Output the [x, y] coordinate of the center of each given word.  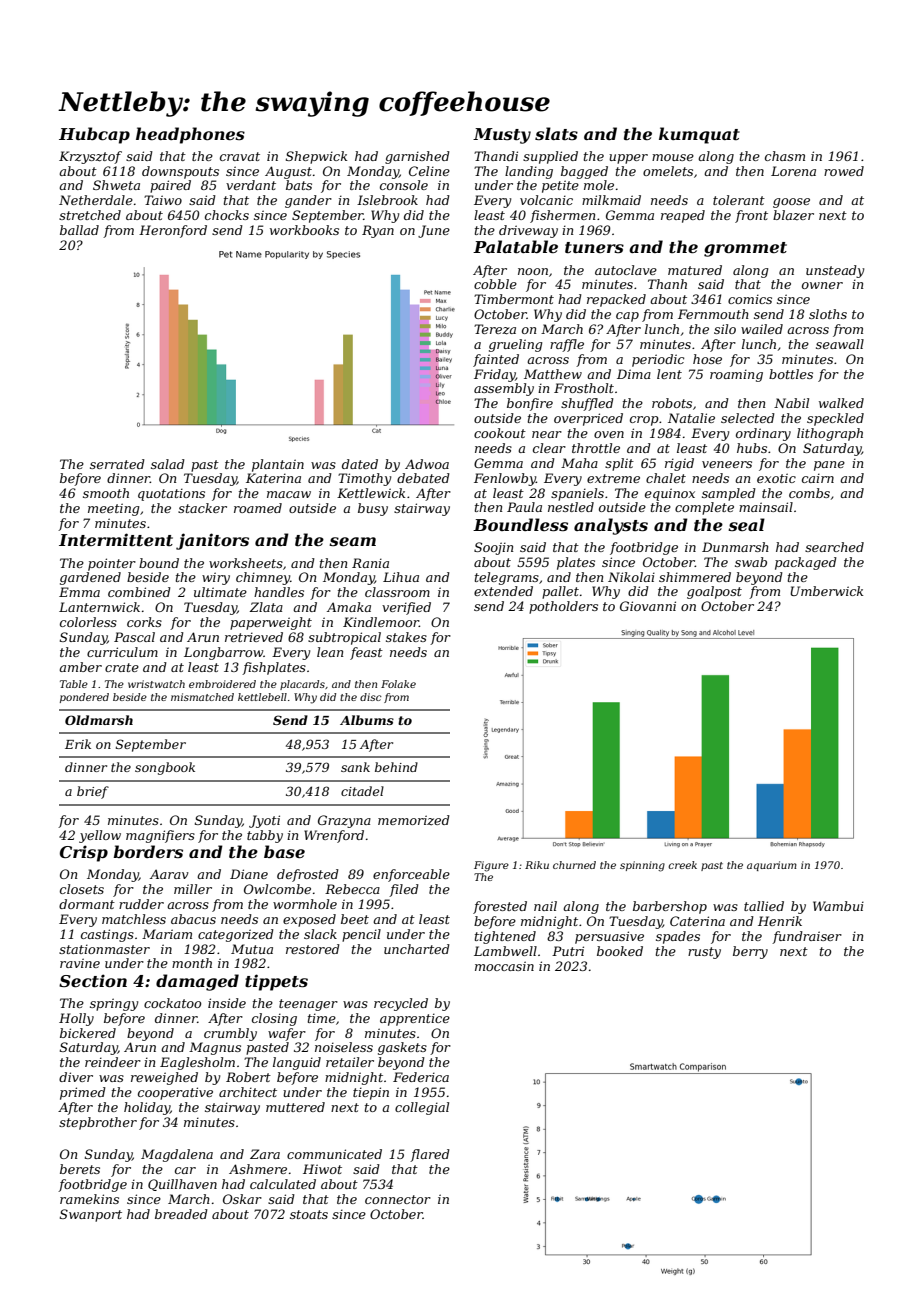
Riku [537, 865]
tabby [265, 836]
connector [398, 1199]
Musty [502, 136]
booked [620, 951]
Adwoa [427, 464]
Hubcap [94, 135]
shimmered [695, 577]
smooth [106, 493]
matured [695, 270]
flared [430, 1155]
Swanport [91, 1215]
